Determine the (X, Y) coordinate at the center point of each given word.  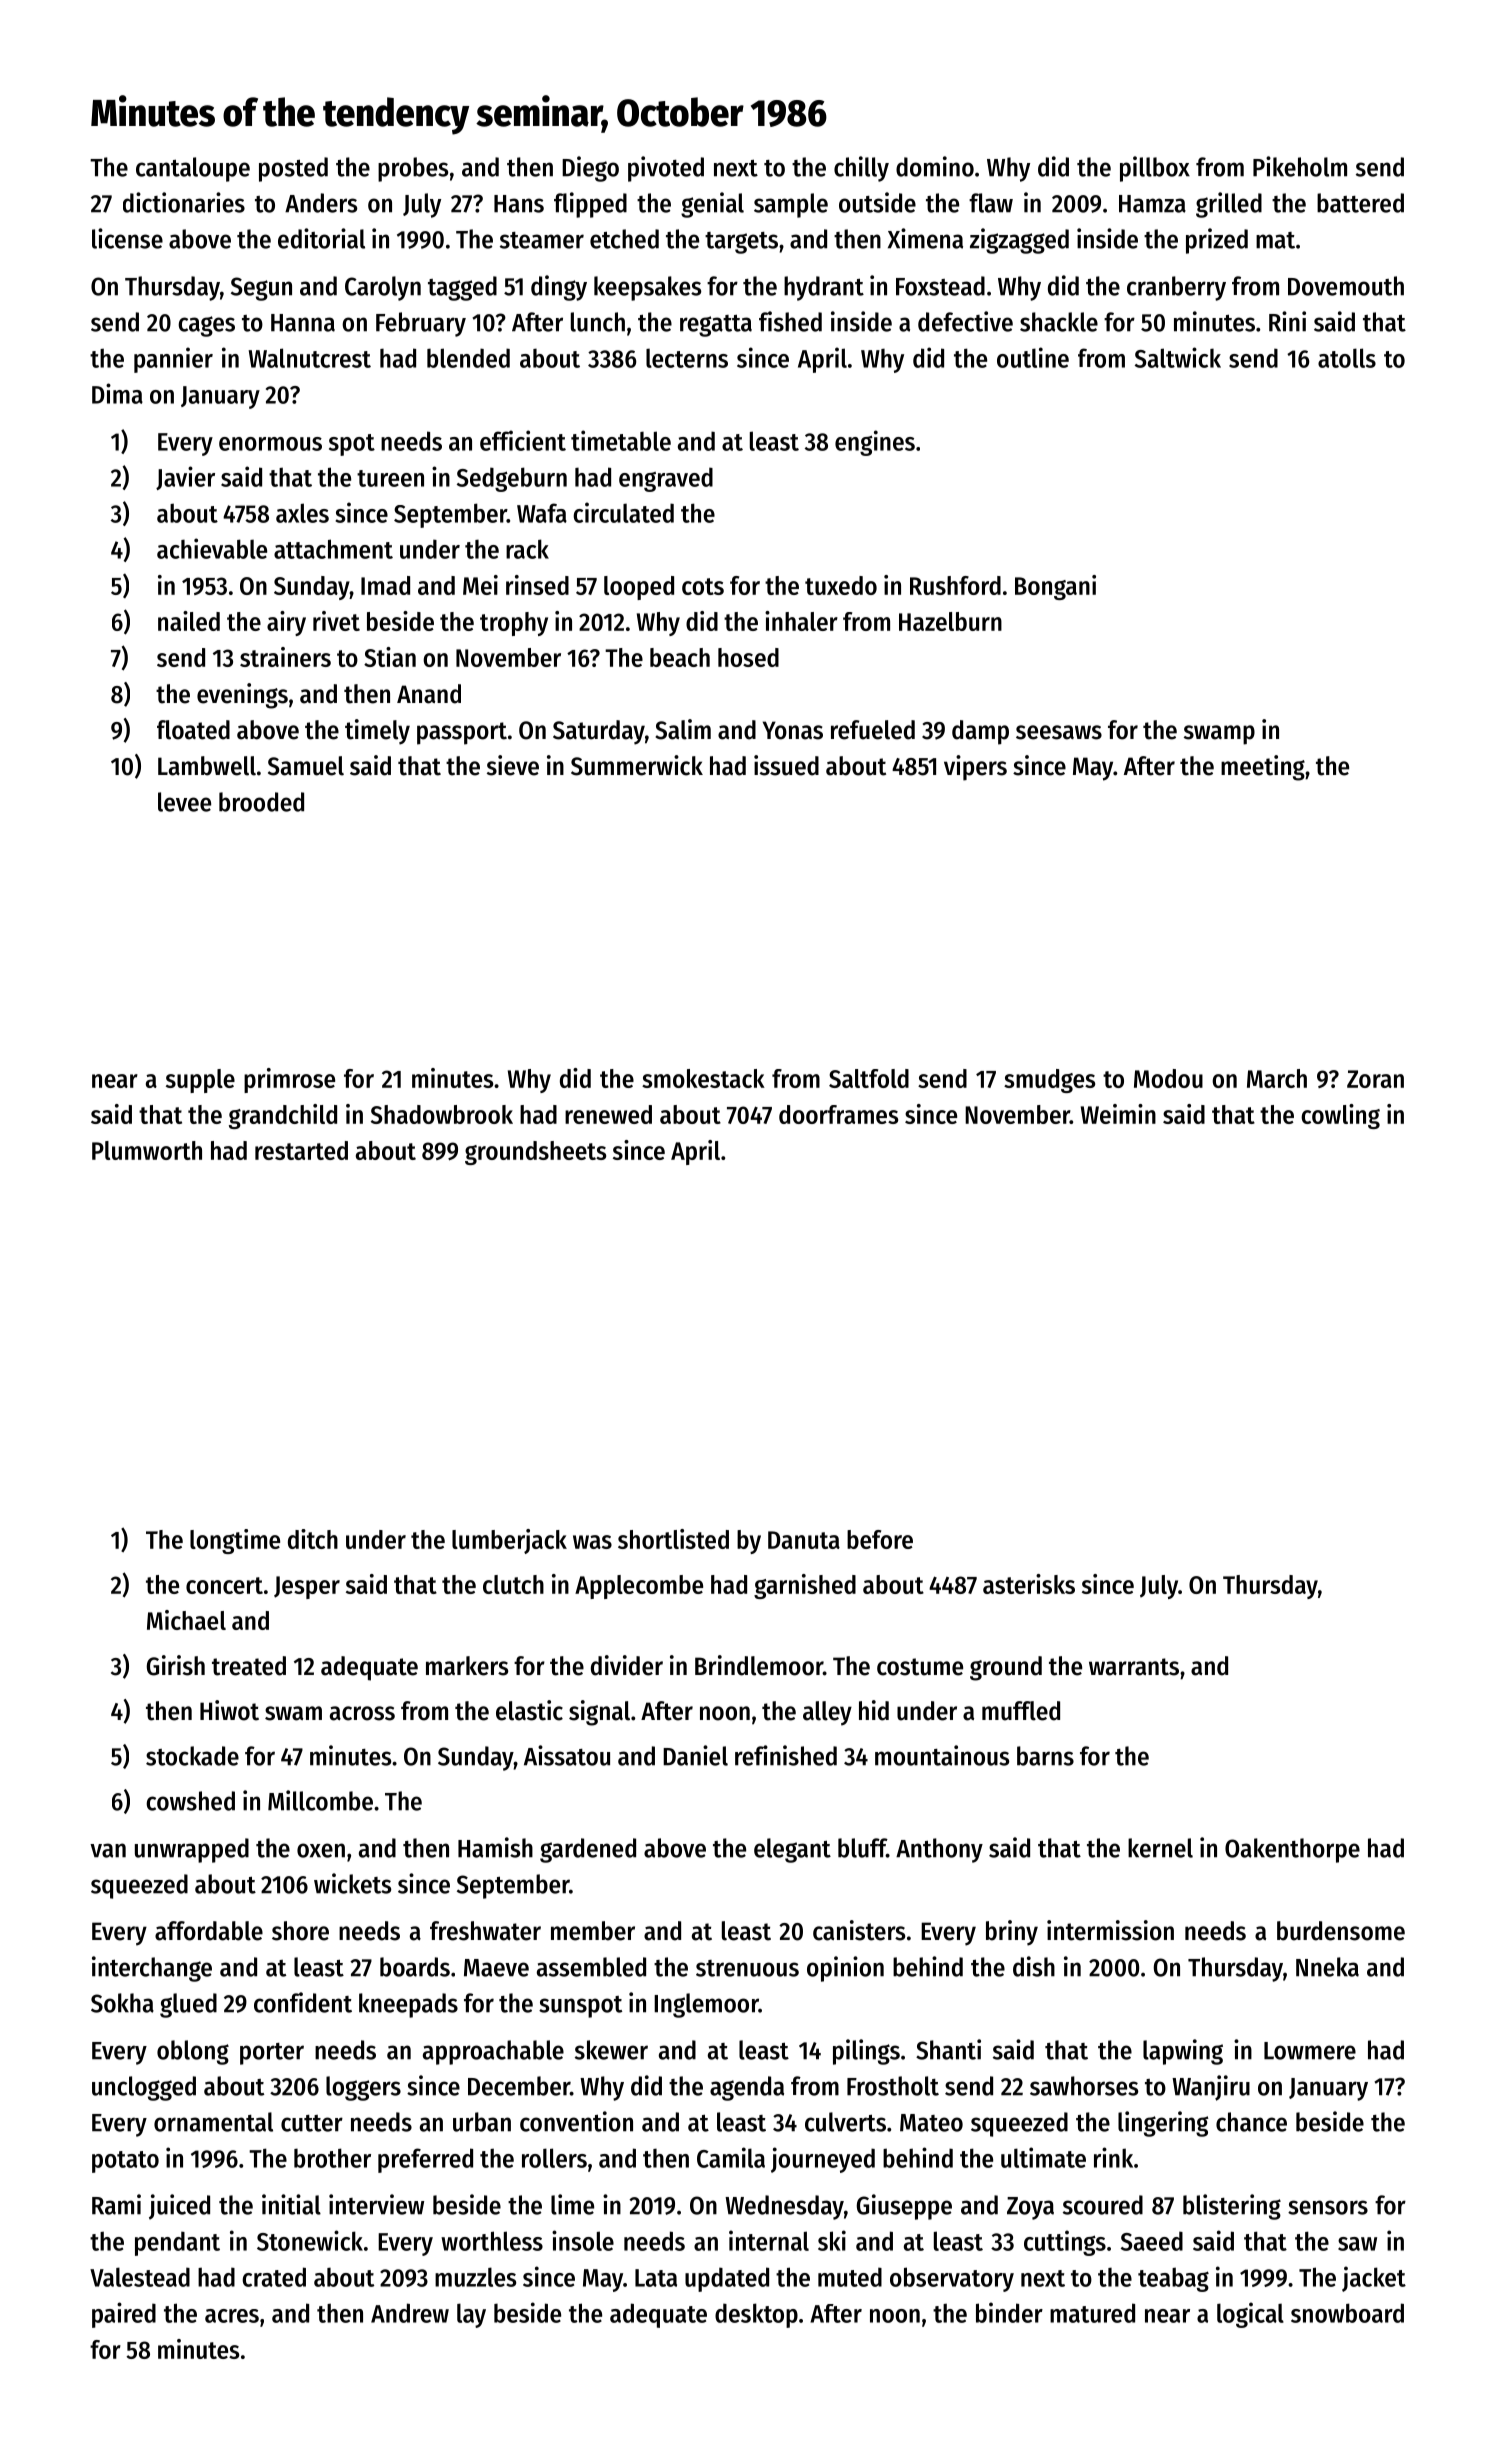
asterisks (1029, 1584)
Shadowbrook (442, 1114)
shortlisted (673, 1539)
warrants (1134, 1667)
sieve (513, 765)
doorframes (838, 1114)
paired (124, 2315)
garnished (805, 1586)
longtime (235, 1541)
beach (680, 657)
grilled (1229, 205)
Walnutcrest (309, 358)
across (362, 1713)
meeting (1263, 768)
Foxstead (940, 286)
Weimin (1118, 1114)
